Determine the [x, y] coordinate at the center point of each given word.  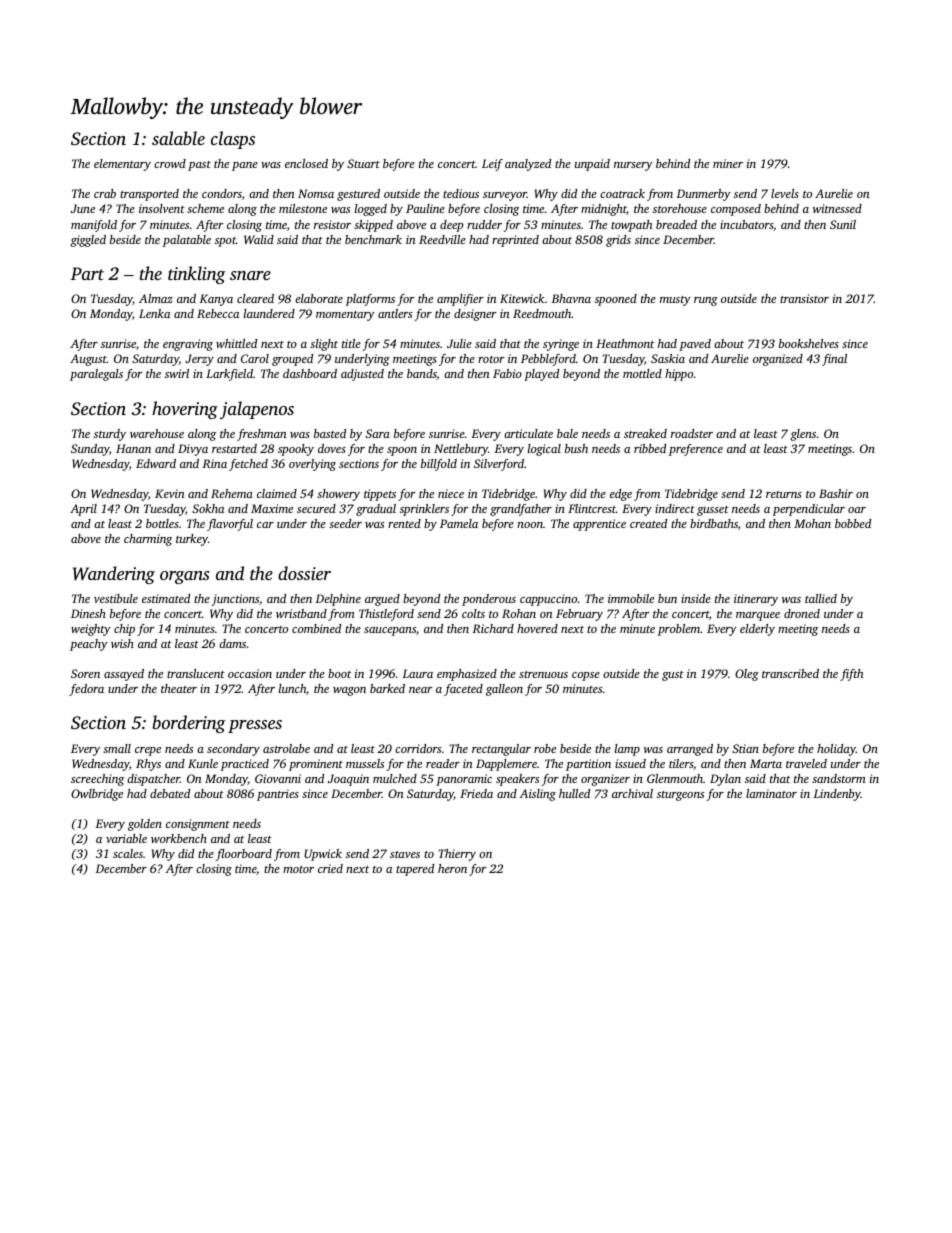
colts [473, 613]
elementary [122, 165]
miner [728, 163]
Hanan [133, 448]
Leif [492, 165]
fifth [851, 675]
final [834, 360]
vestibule [116, 598]
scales [128, 853]
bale [567, 433]
